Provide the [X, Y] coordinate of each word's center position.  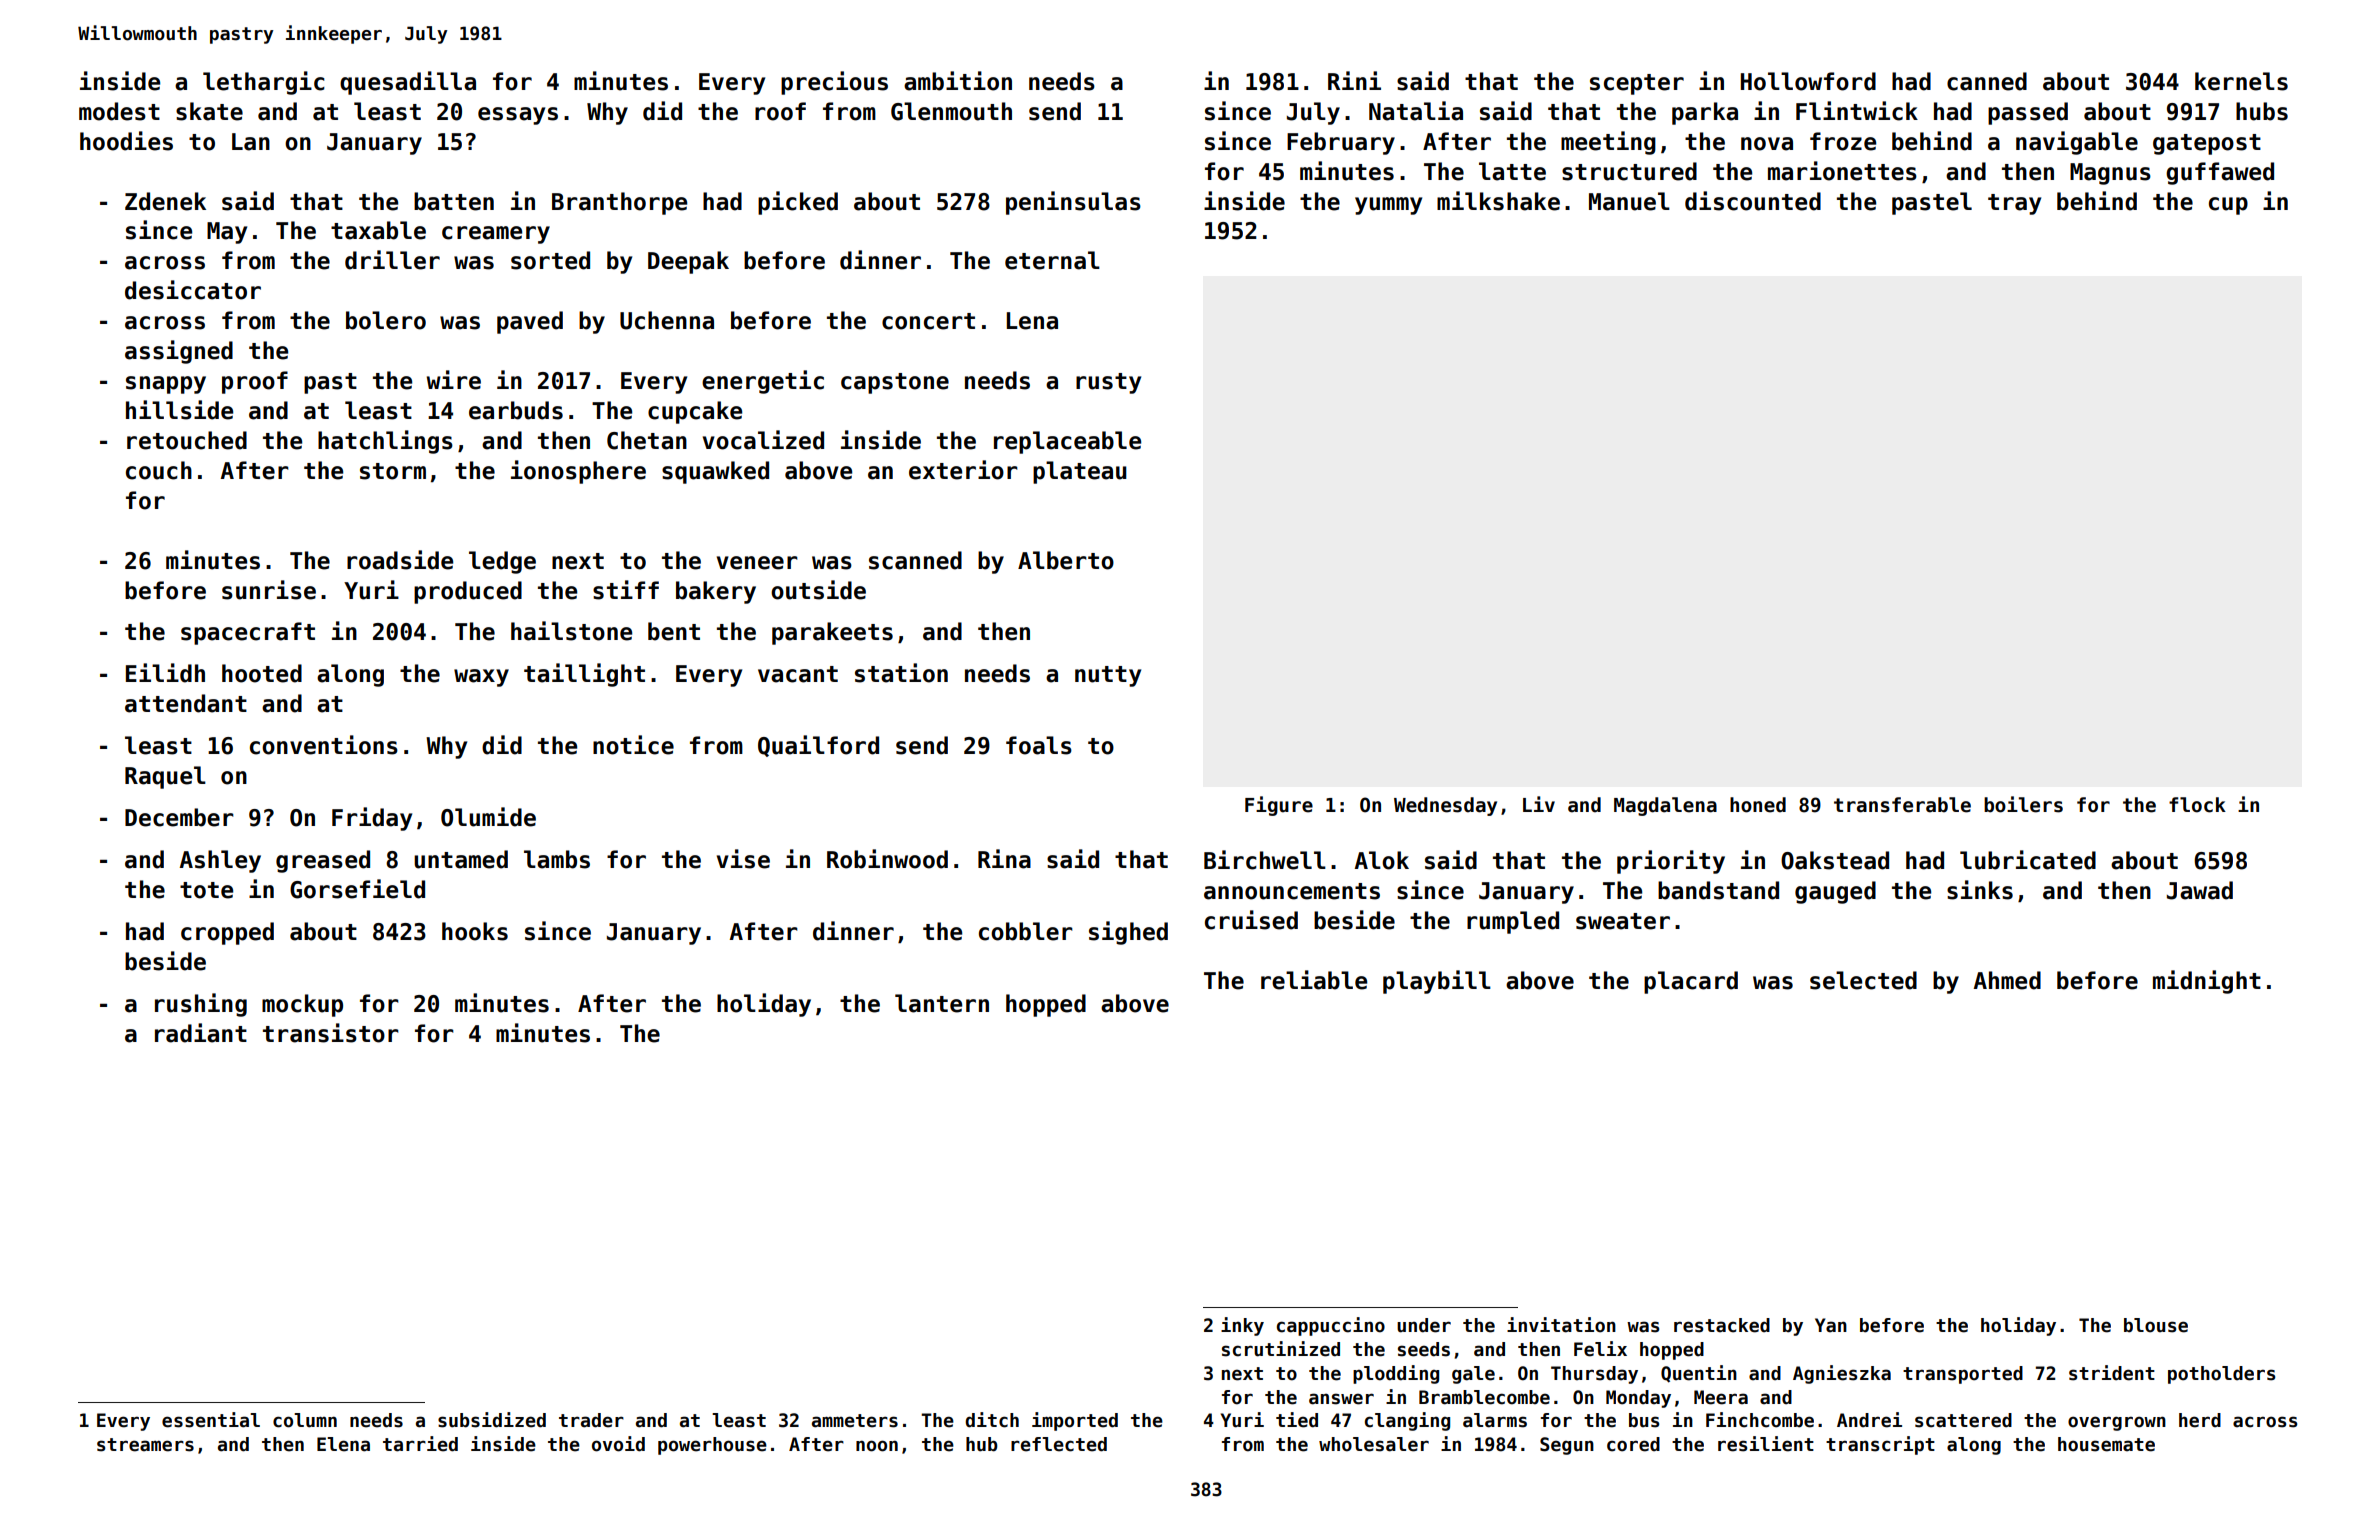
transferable [1902, 805]
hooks [475, 931]
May [227, 233]
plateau [1080, 472]
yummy [1388, 206]
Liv [1539, 804]
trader [591, 1420]
